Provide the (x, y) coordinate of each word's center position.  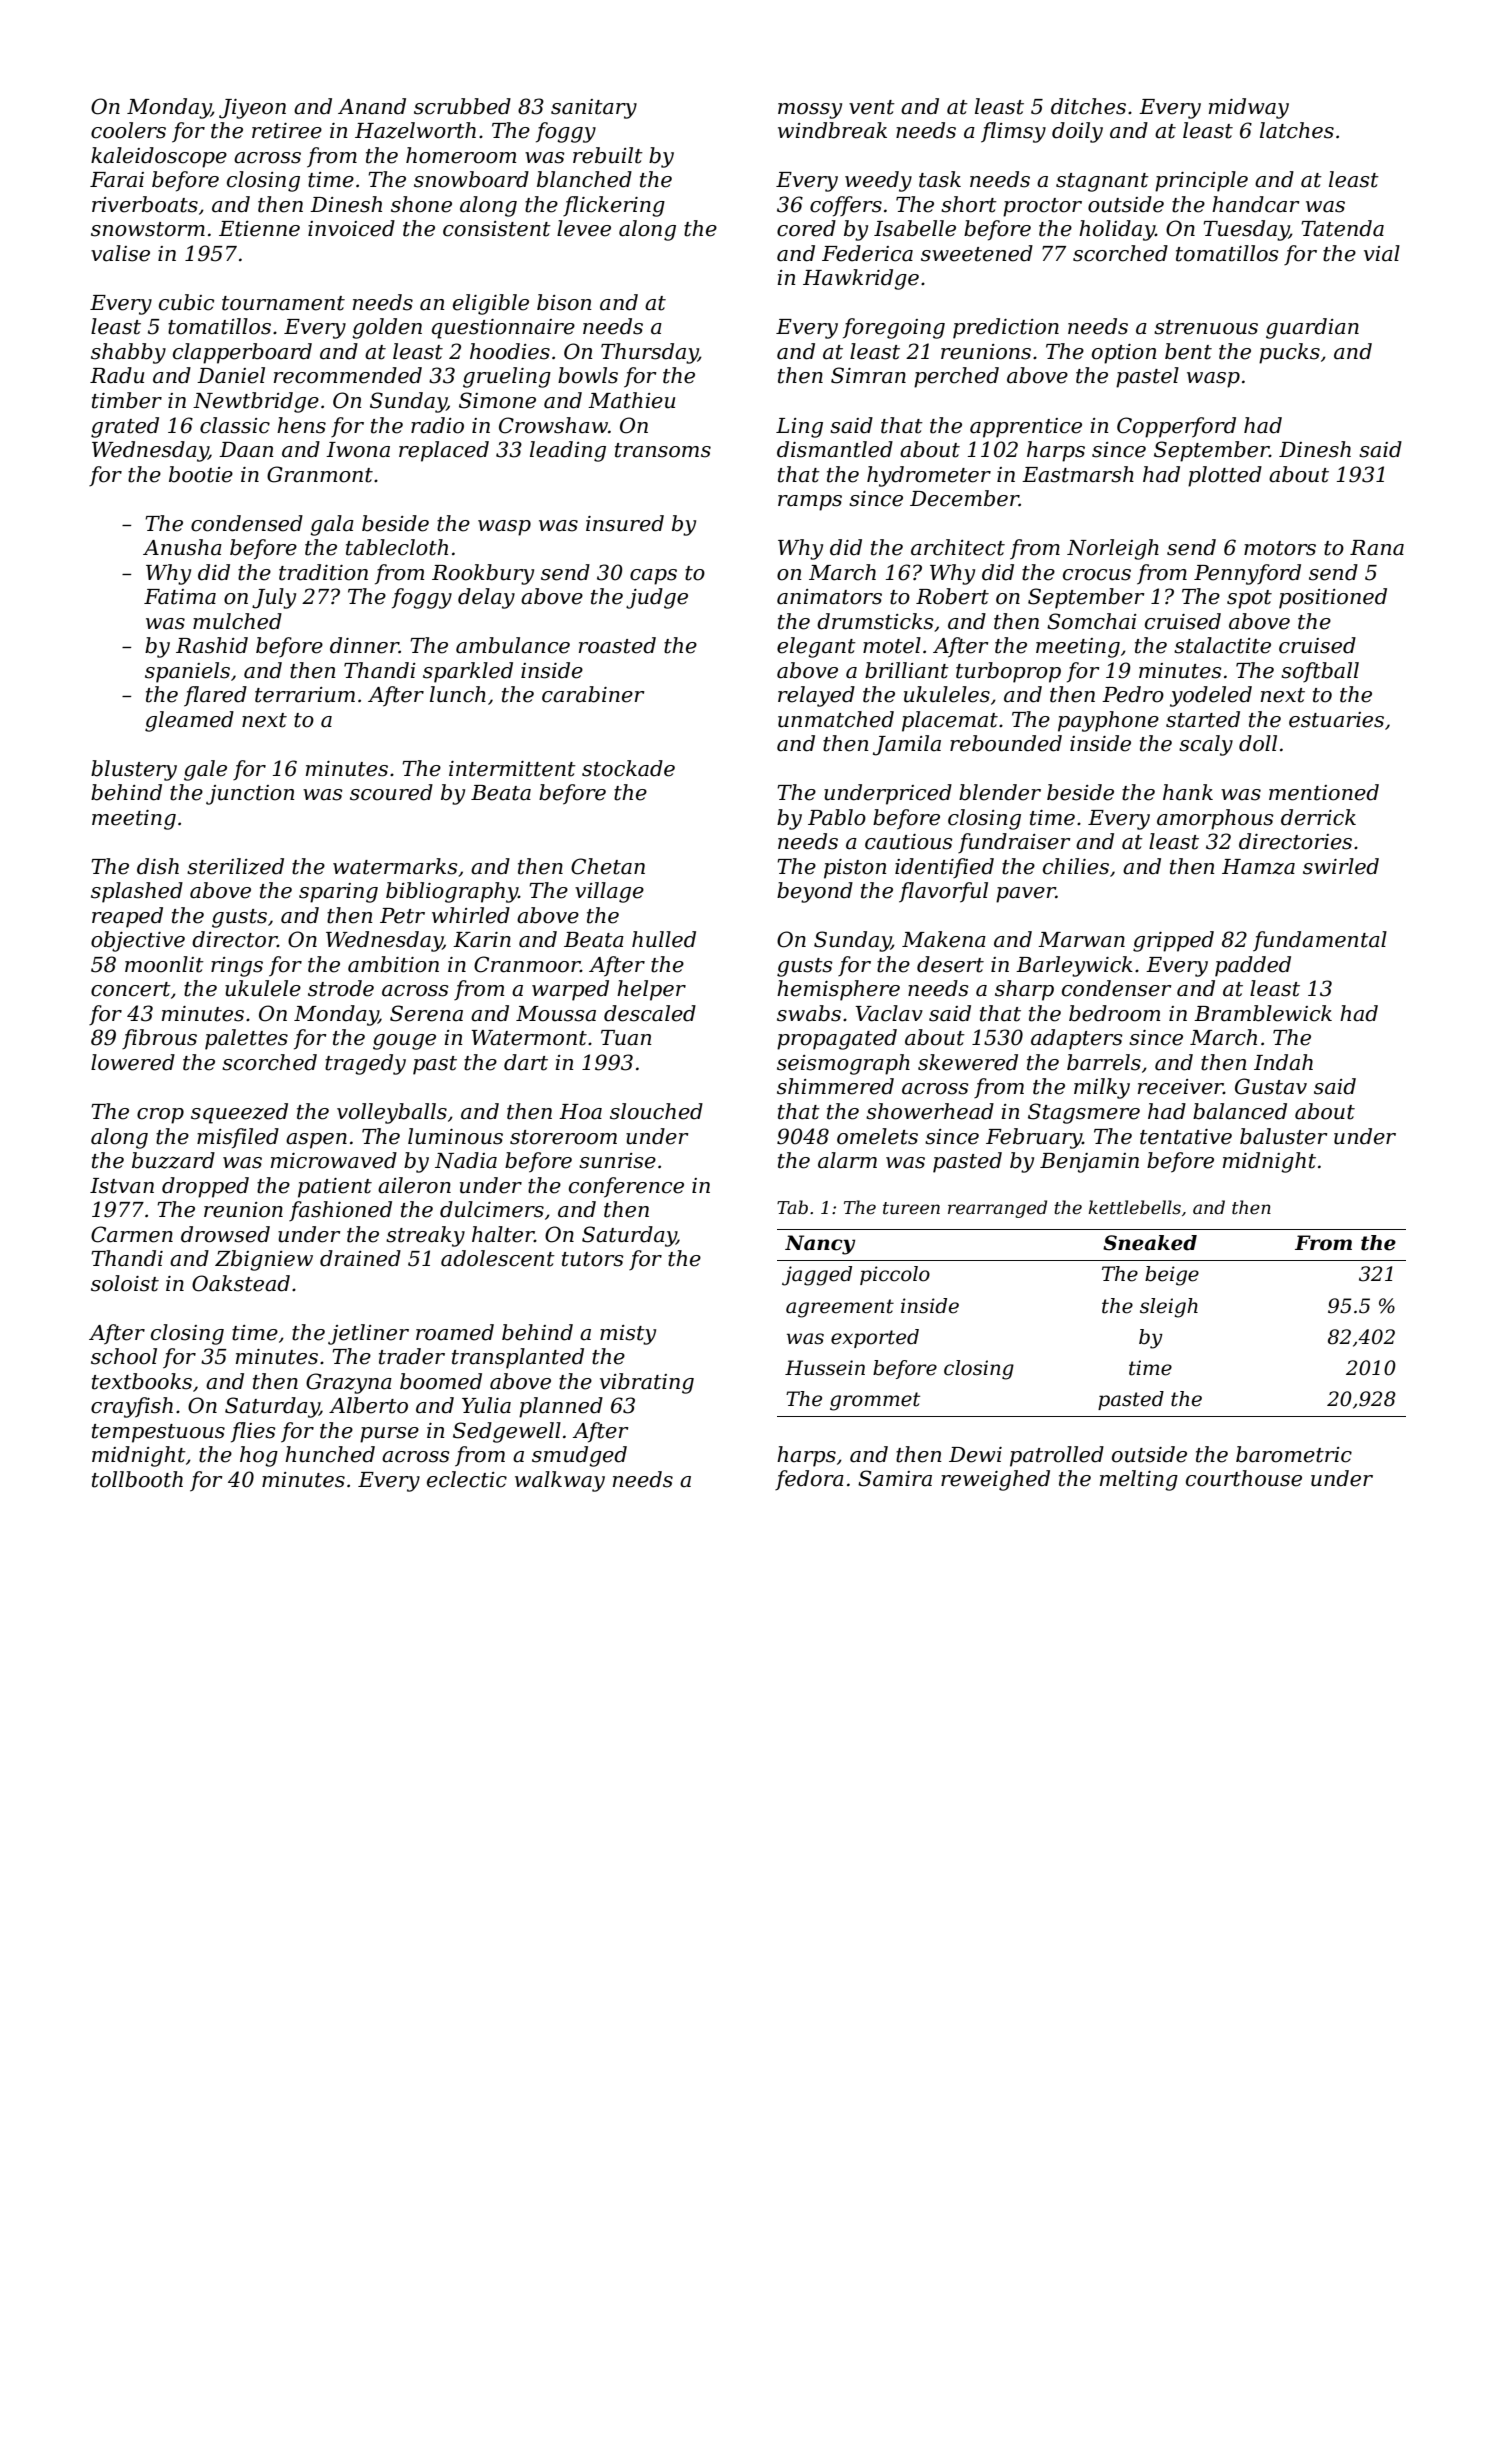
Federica (867, 253)
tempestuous (158, 1433)
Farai (117, 180)
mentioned (1324, 792)
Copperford (1176, 427)
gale (205, 770)
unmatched (836, 719)
